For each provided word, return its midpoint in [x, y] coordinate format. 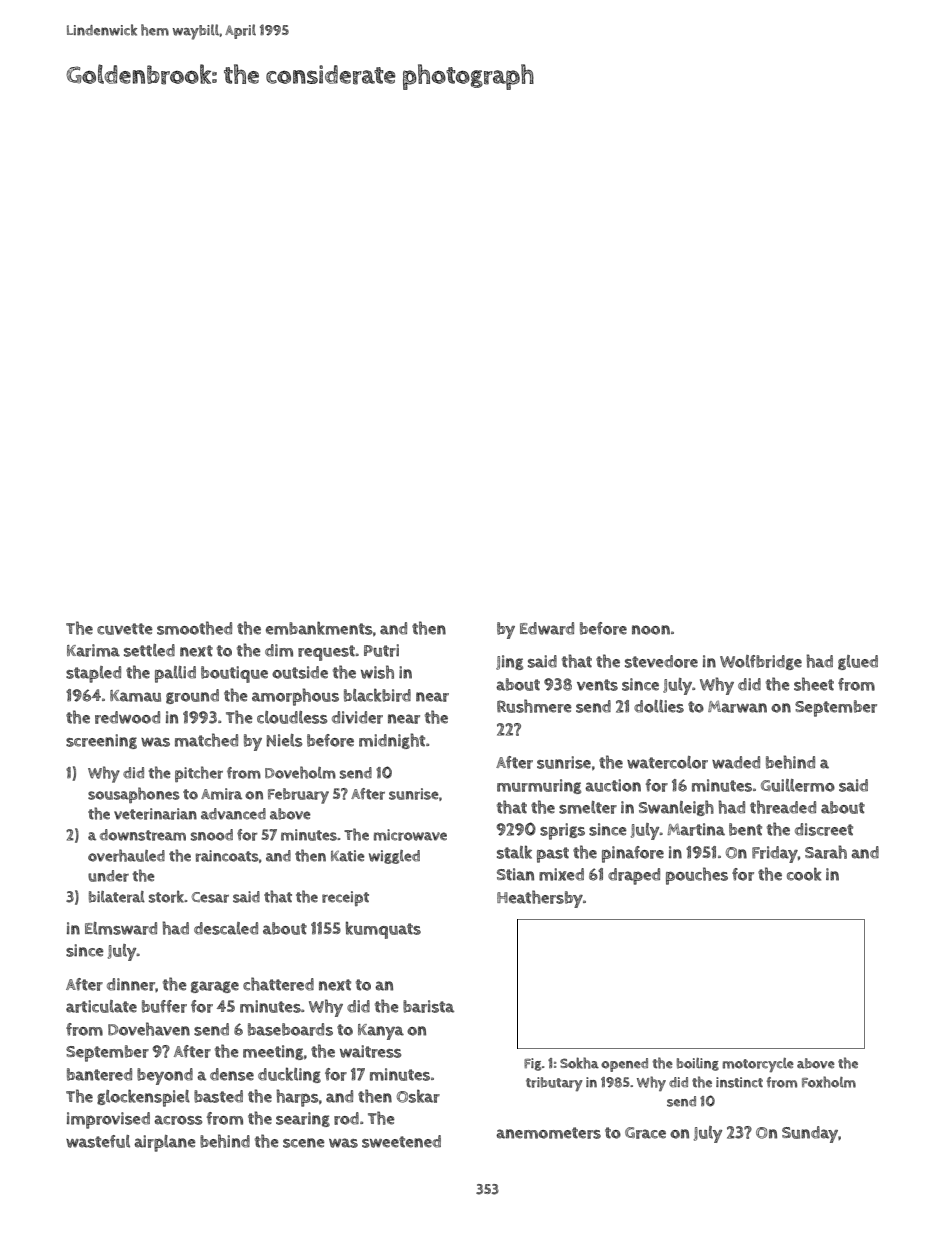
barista [428, 1006]
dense [232, 1074]
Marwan [737, 707]
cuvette [125, 629]
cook [804, 874]
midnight [392, 741]
